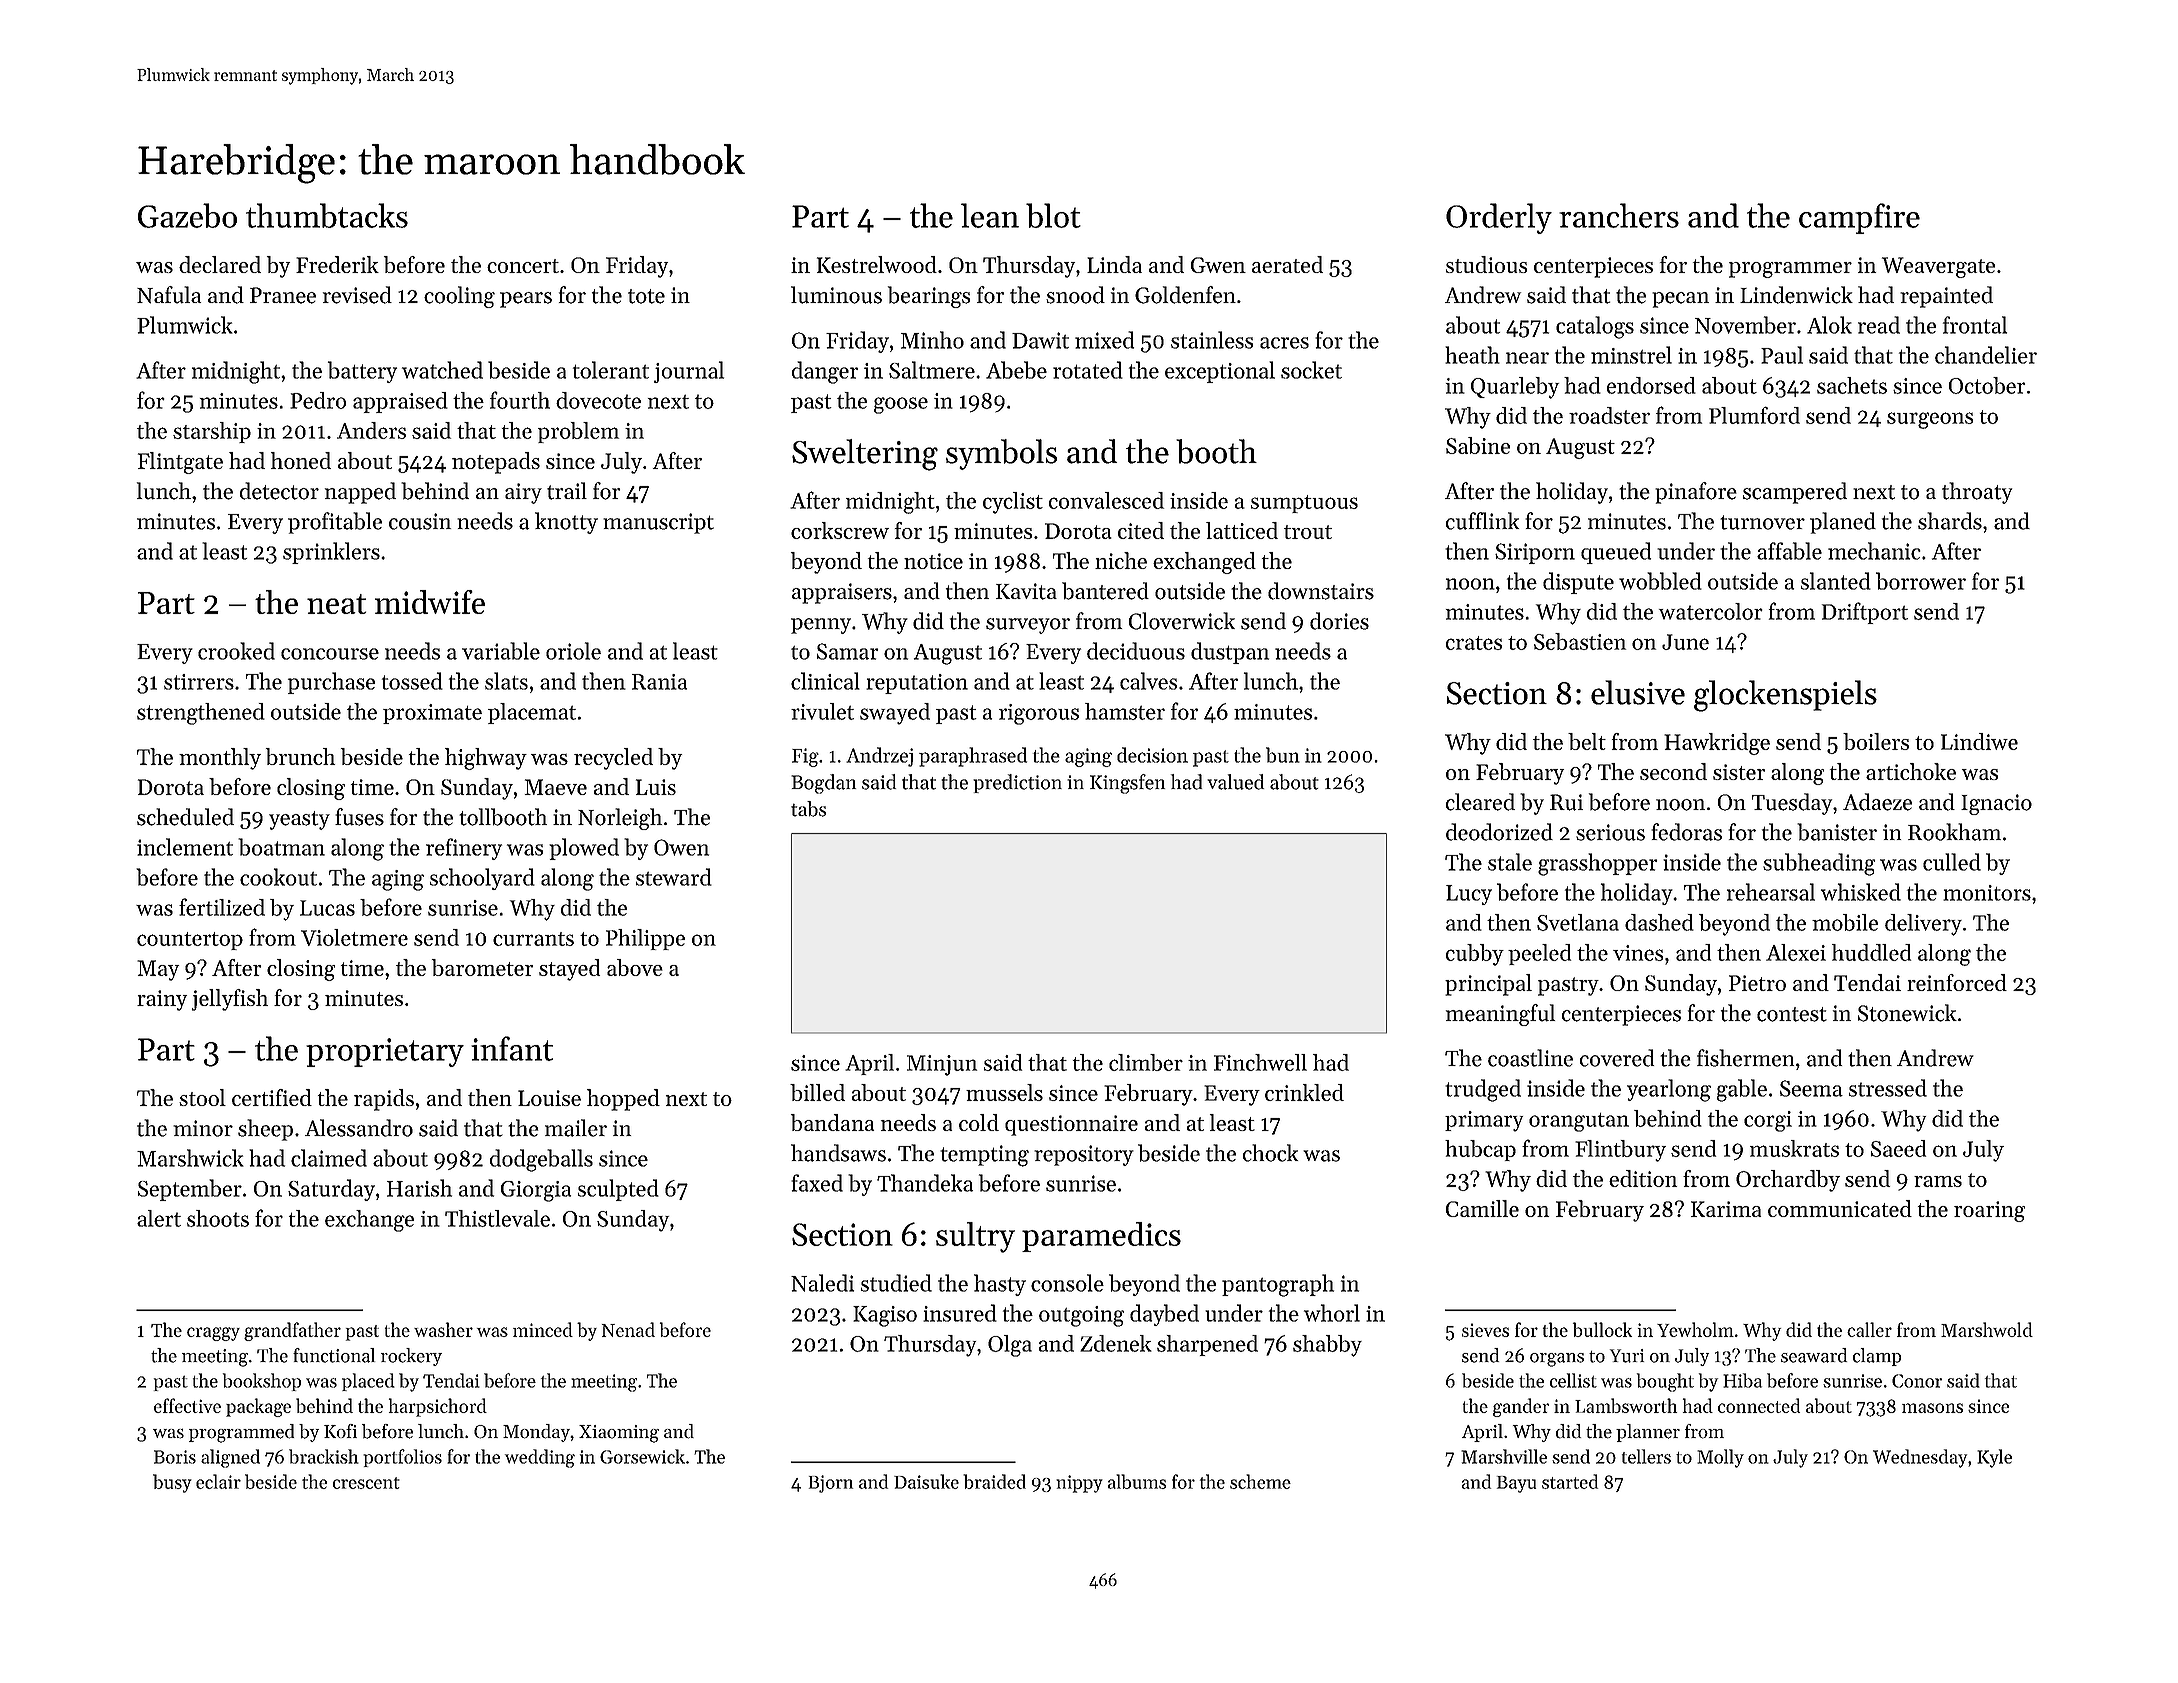 The image size is (2178, 1683). Describe the element at coordinates (523, 266) in the screenshot. I see `concert` at that location.
